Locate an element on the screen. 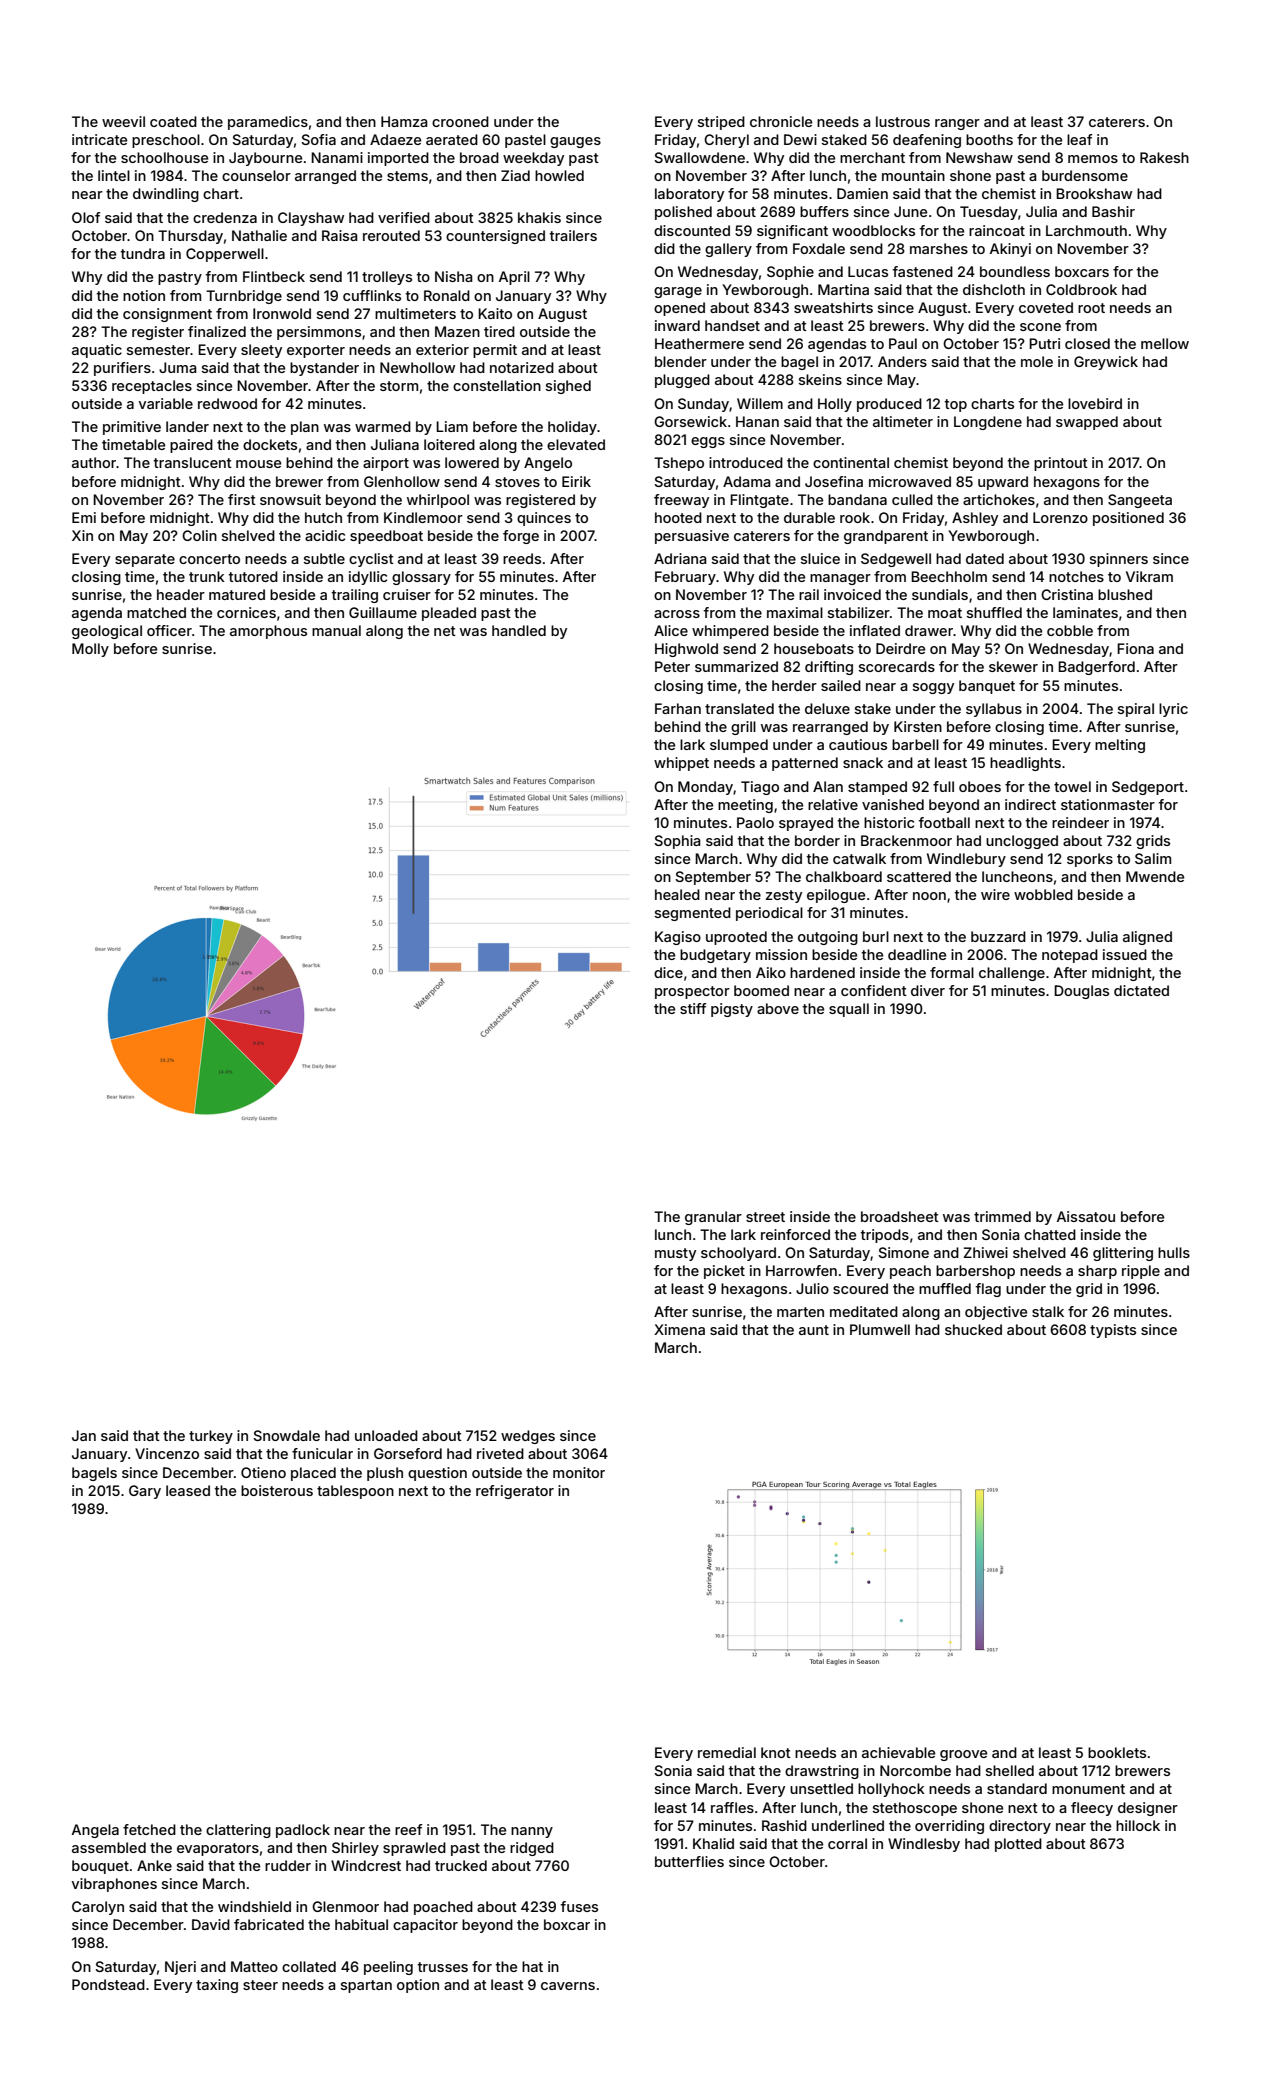  stiff is located at coordinates (693, 1008).
